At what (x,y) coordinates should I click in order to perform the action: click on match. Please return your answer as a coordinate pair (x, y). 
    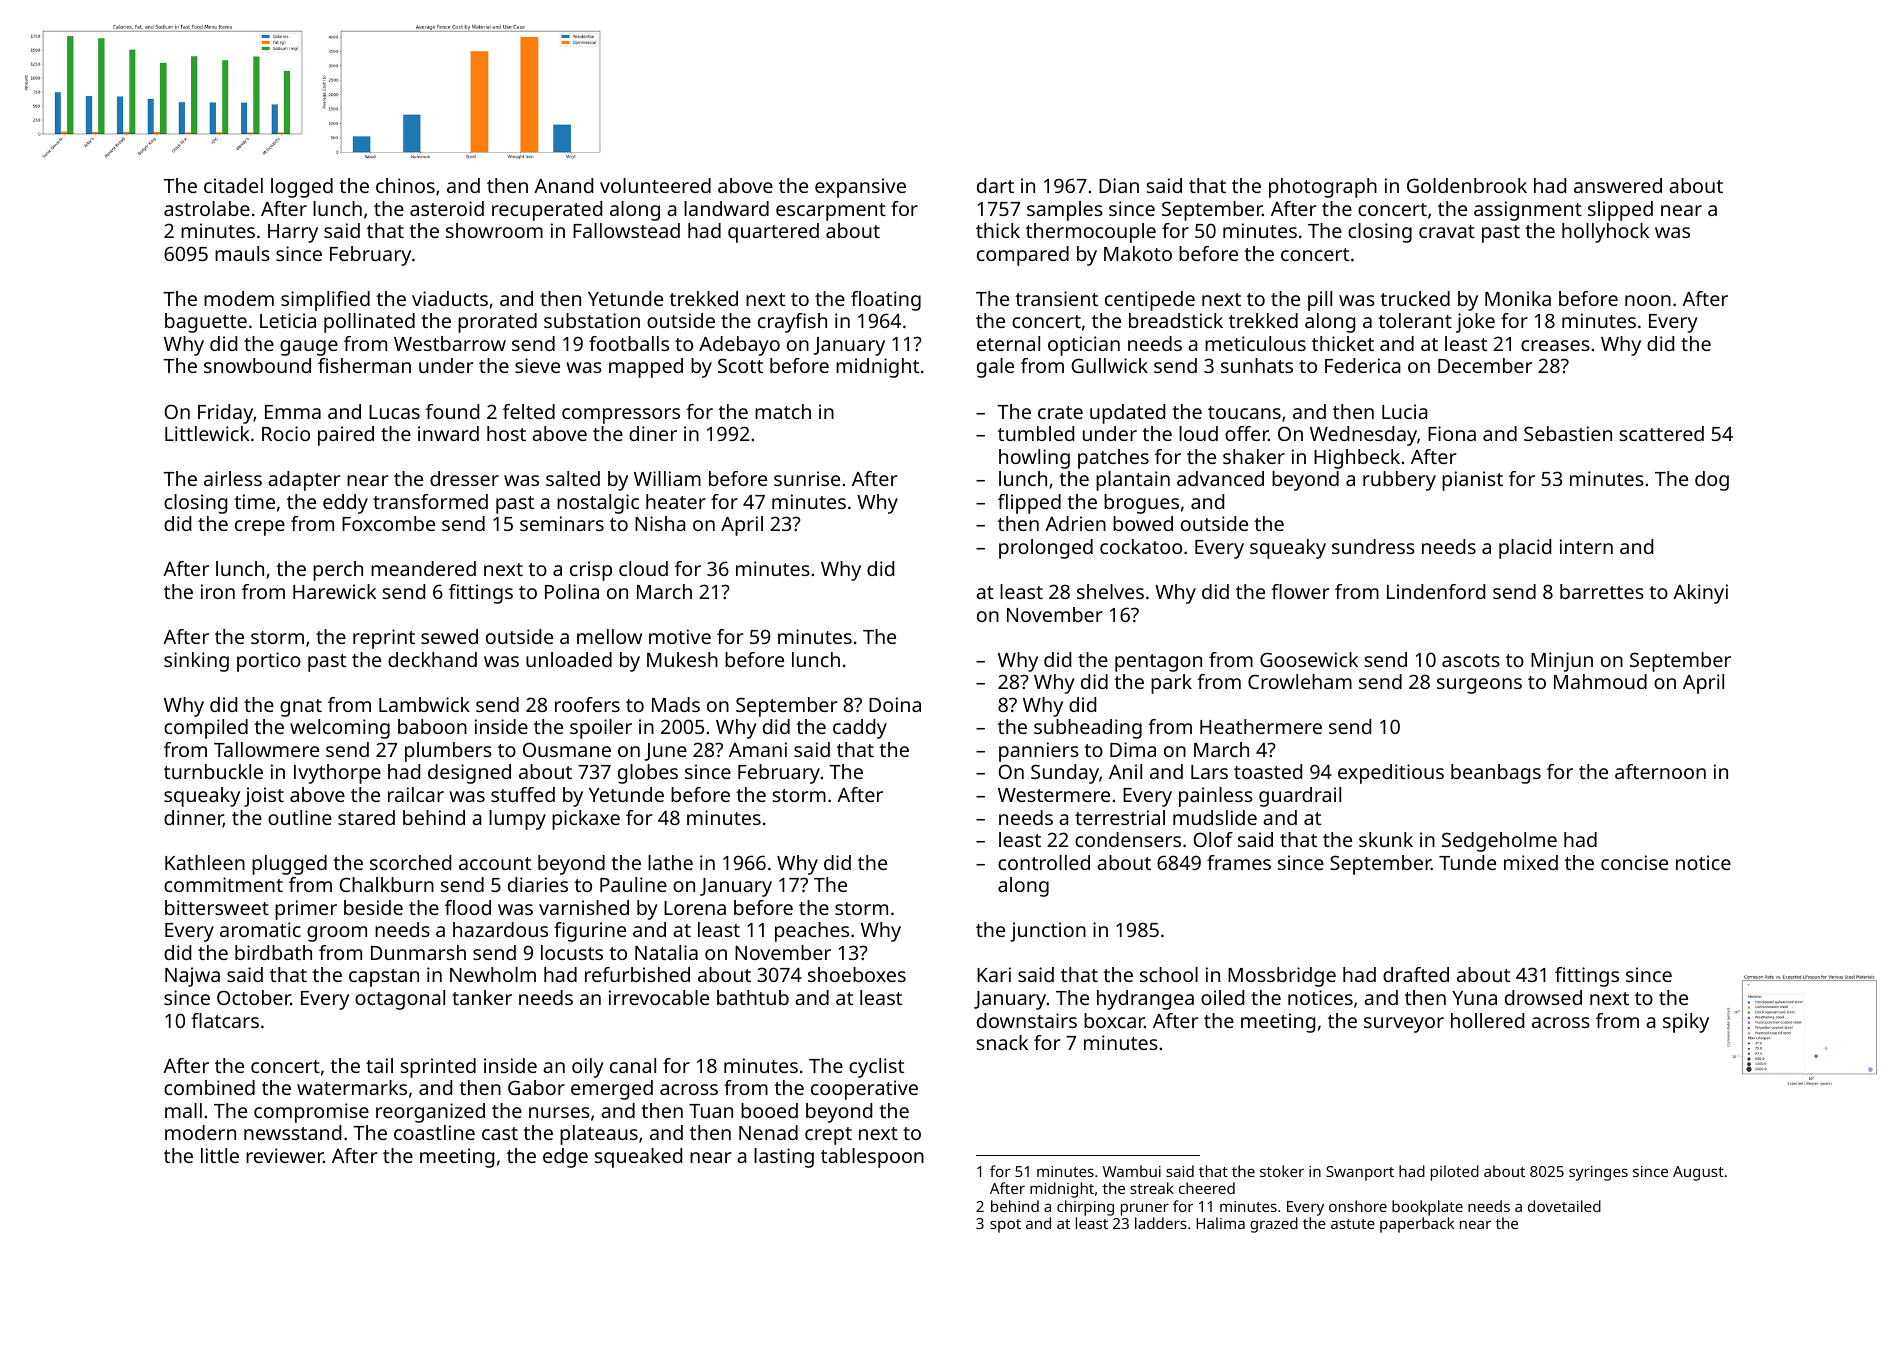
    Looking at the image, I should click on (783, 411).
